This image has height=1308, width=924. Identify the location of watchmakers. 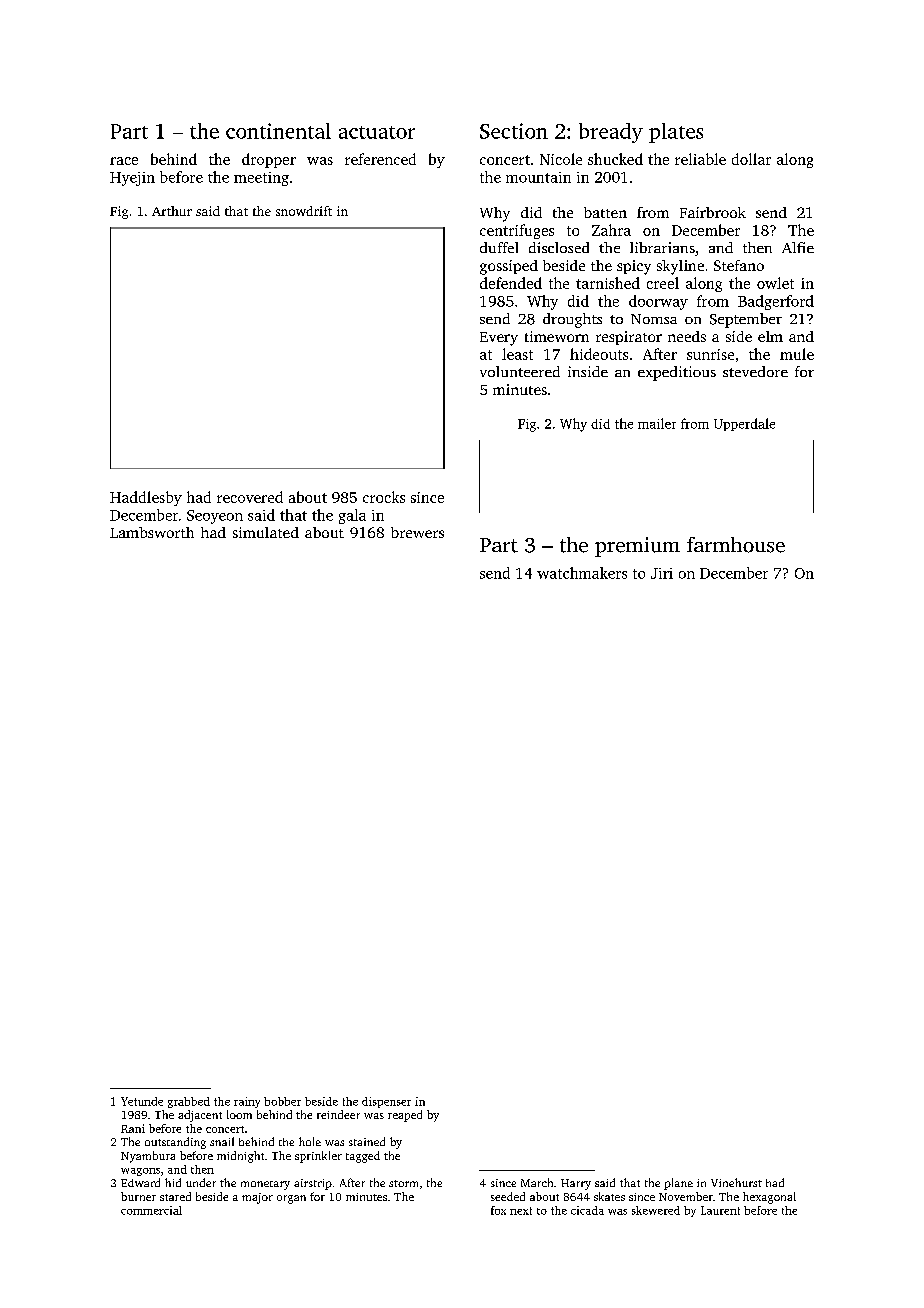
(582, 573).
